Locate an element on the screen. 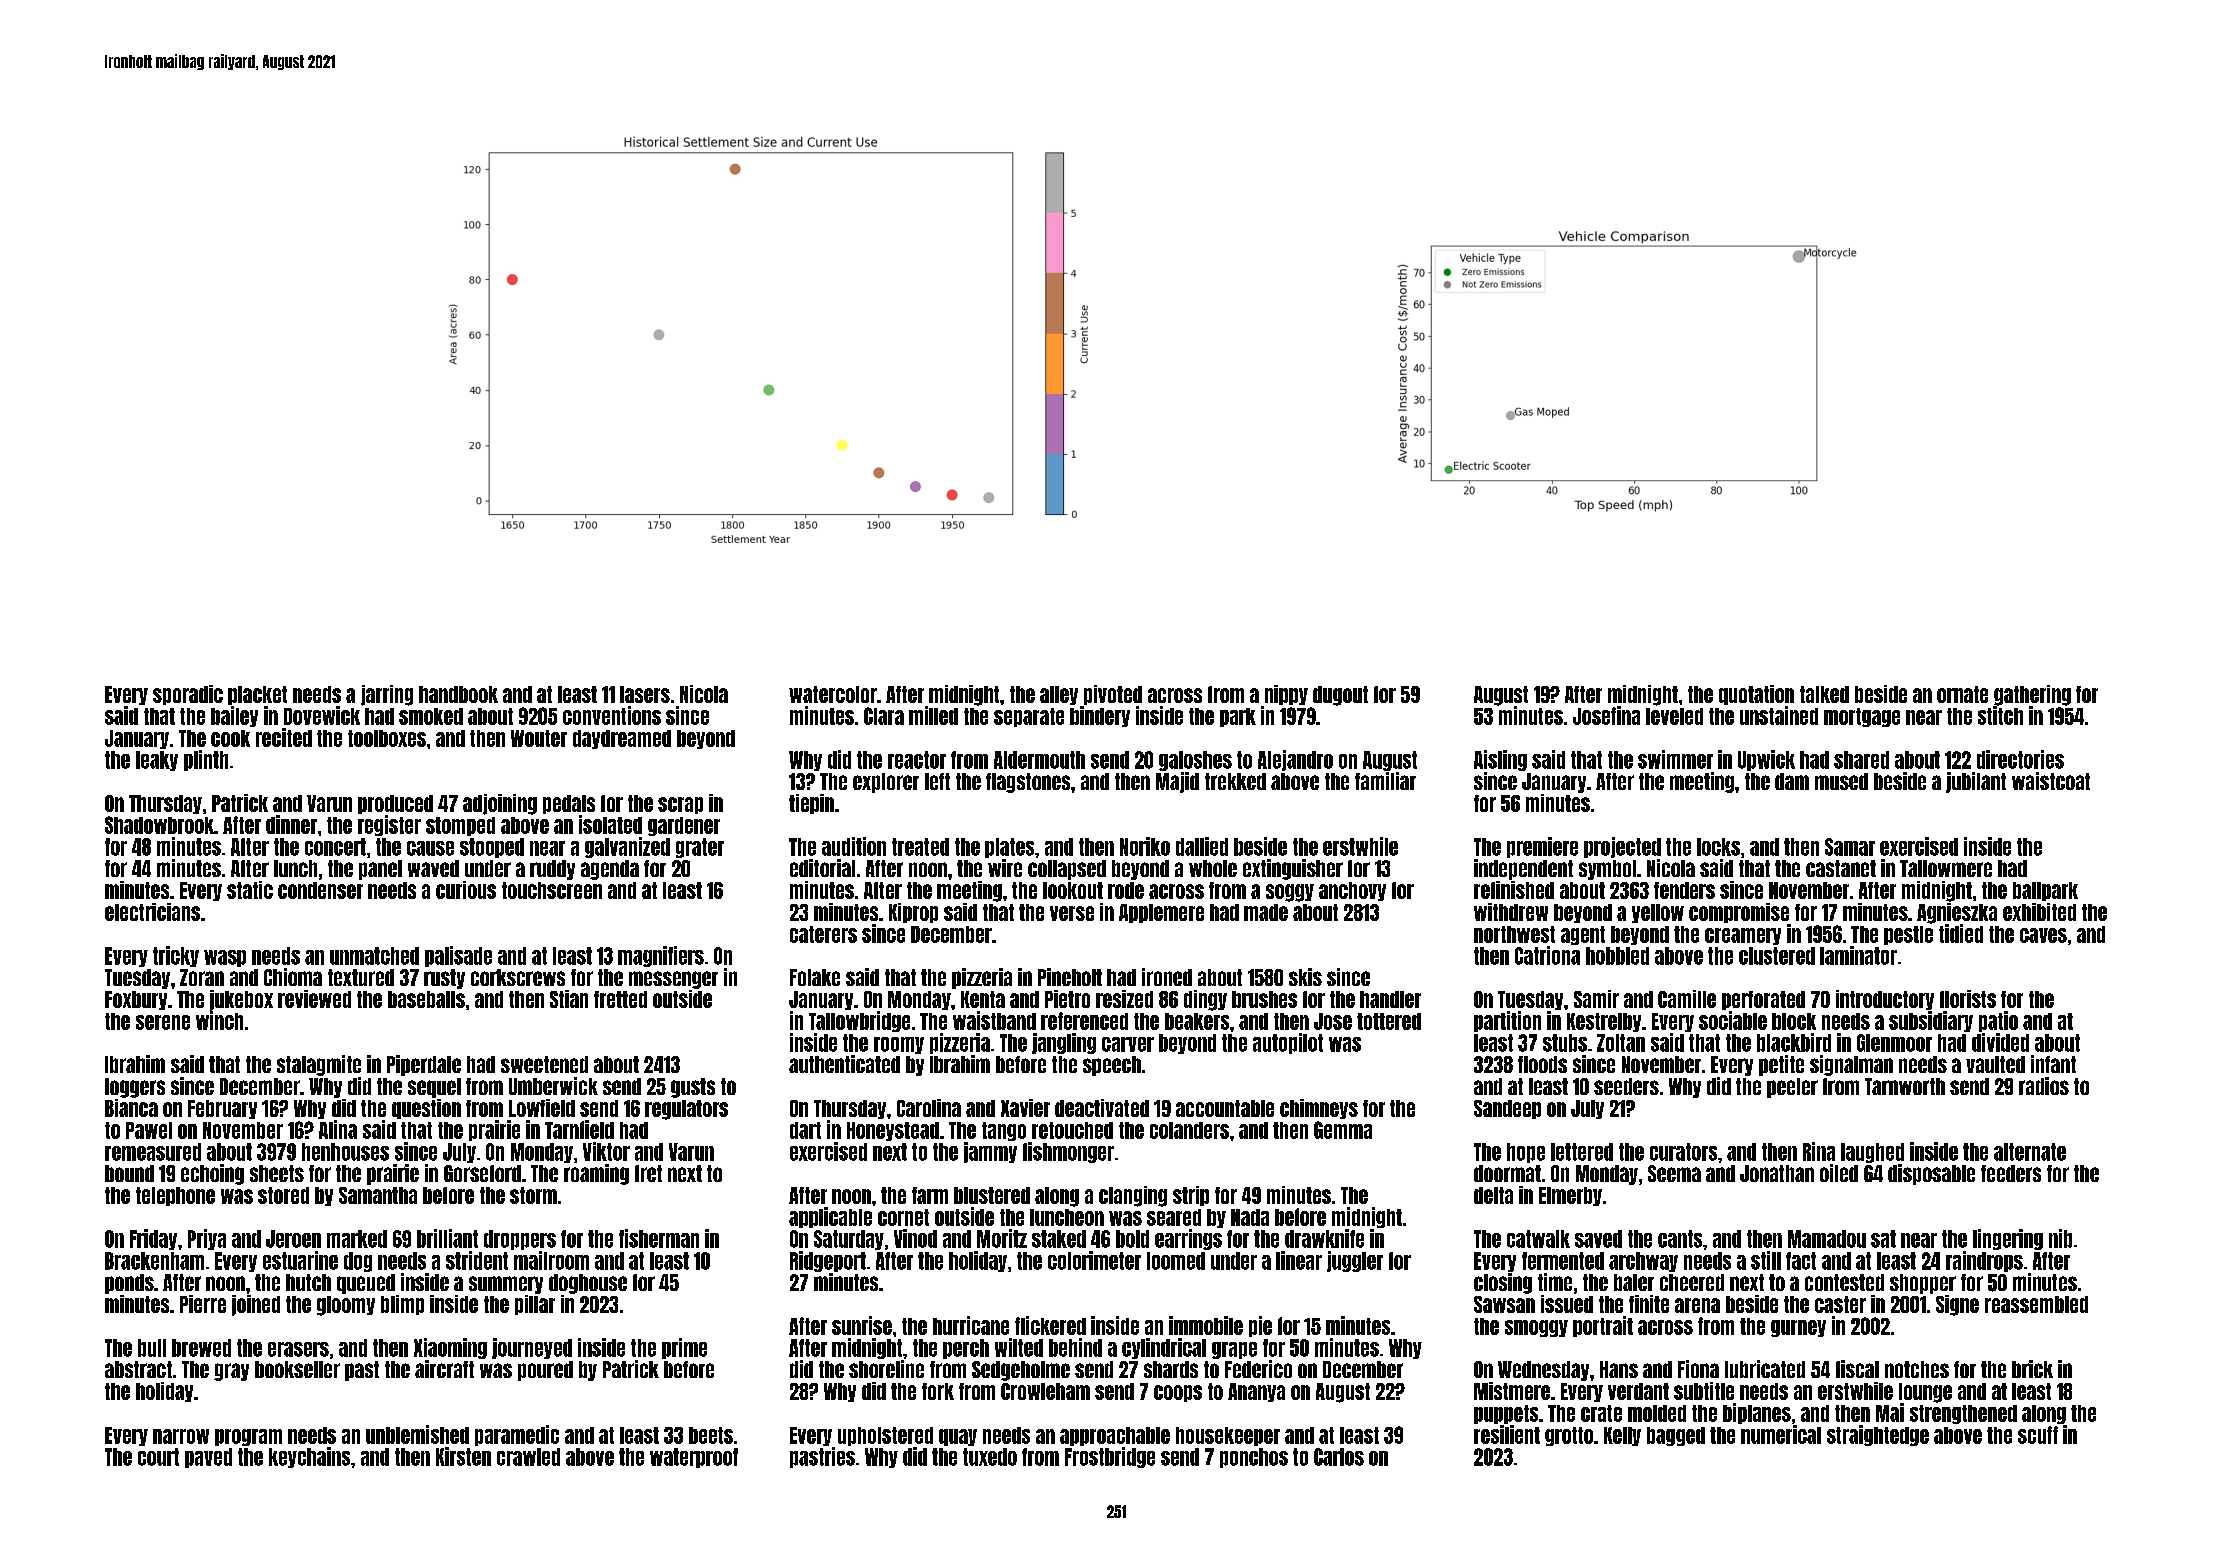 The image size is (2213, 1565). paved is located at coordinates (208, 1458).
